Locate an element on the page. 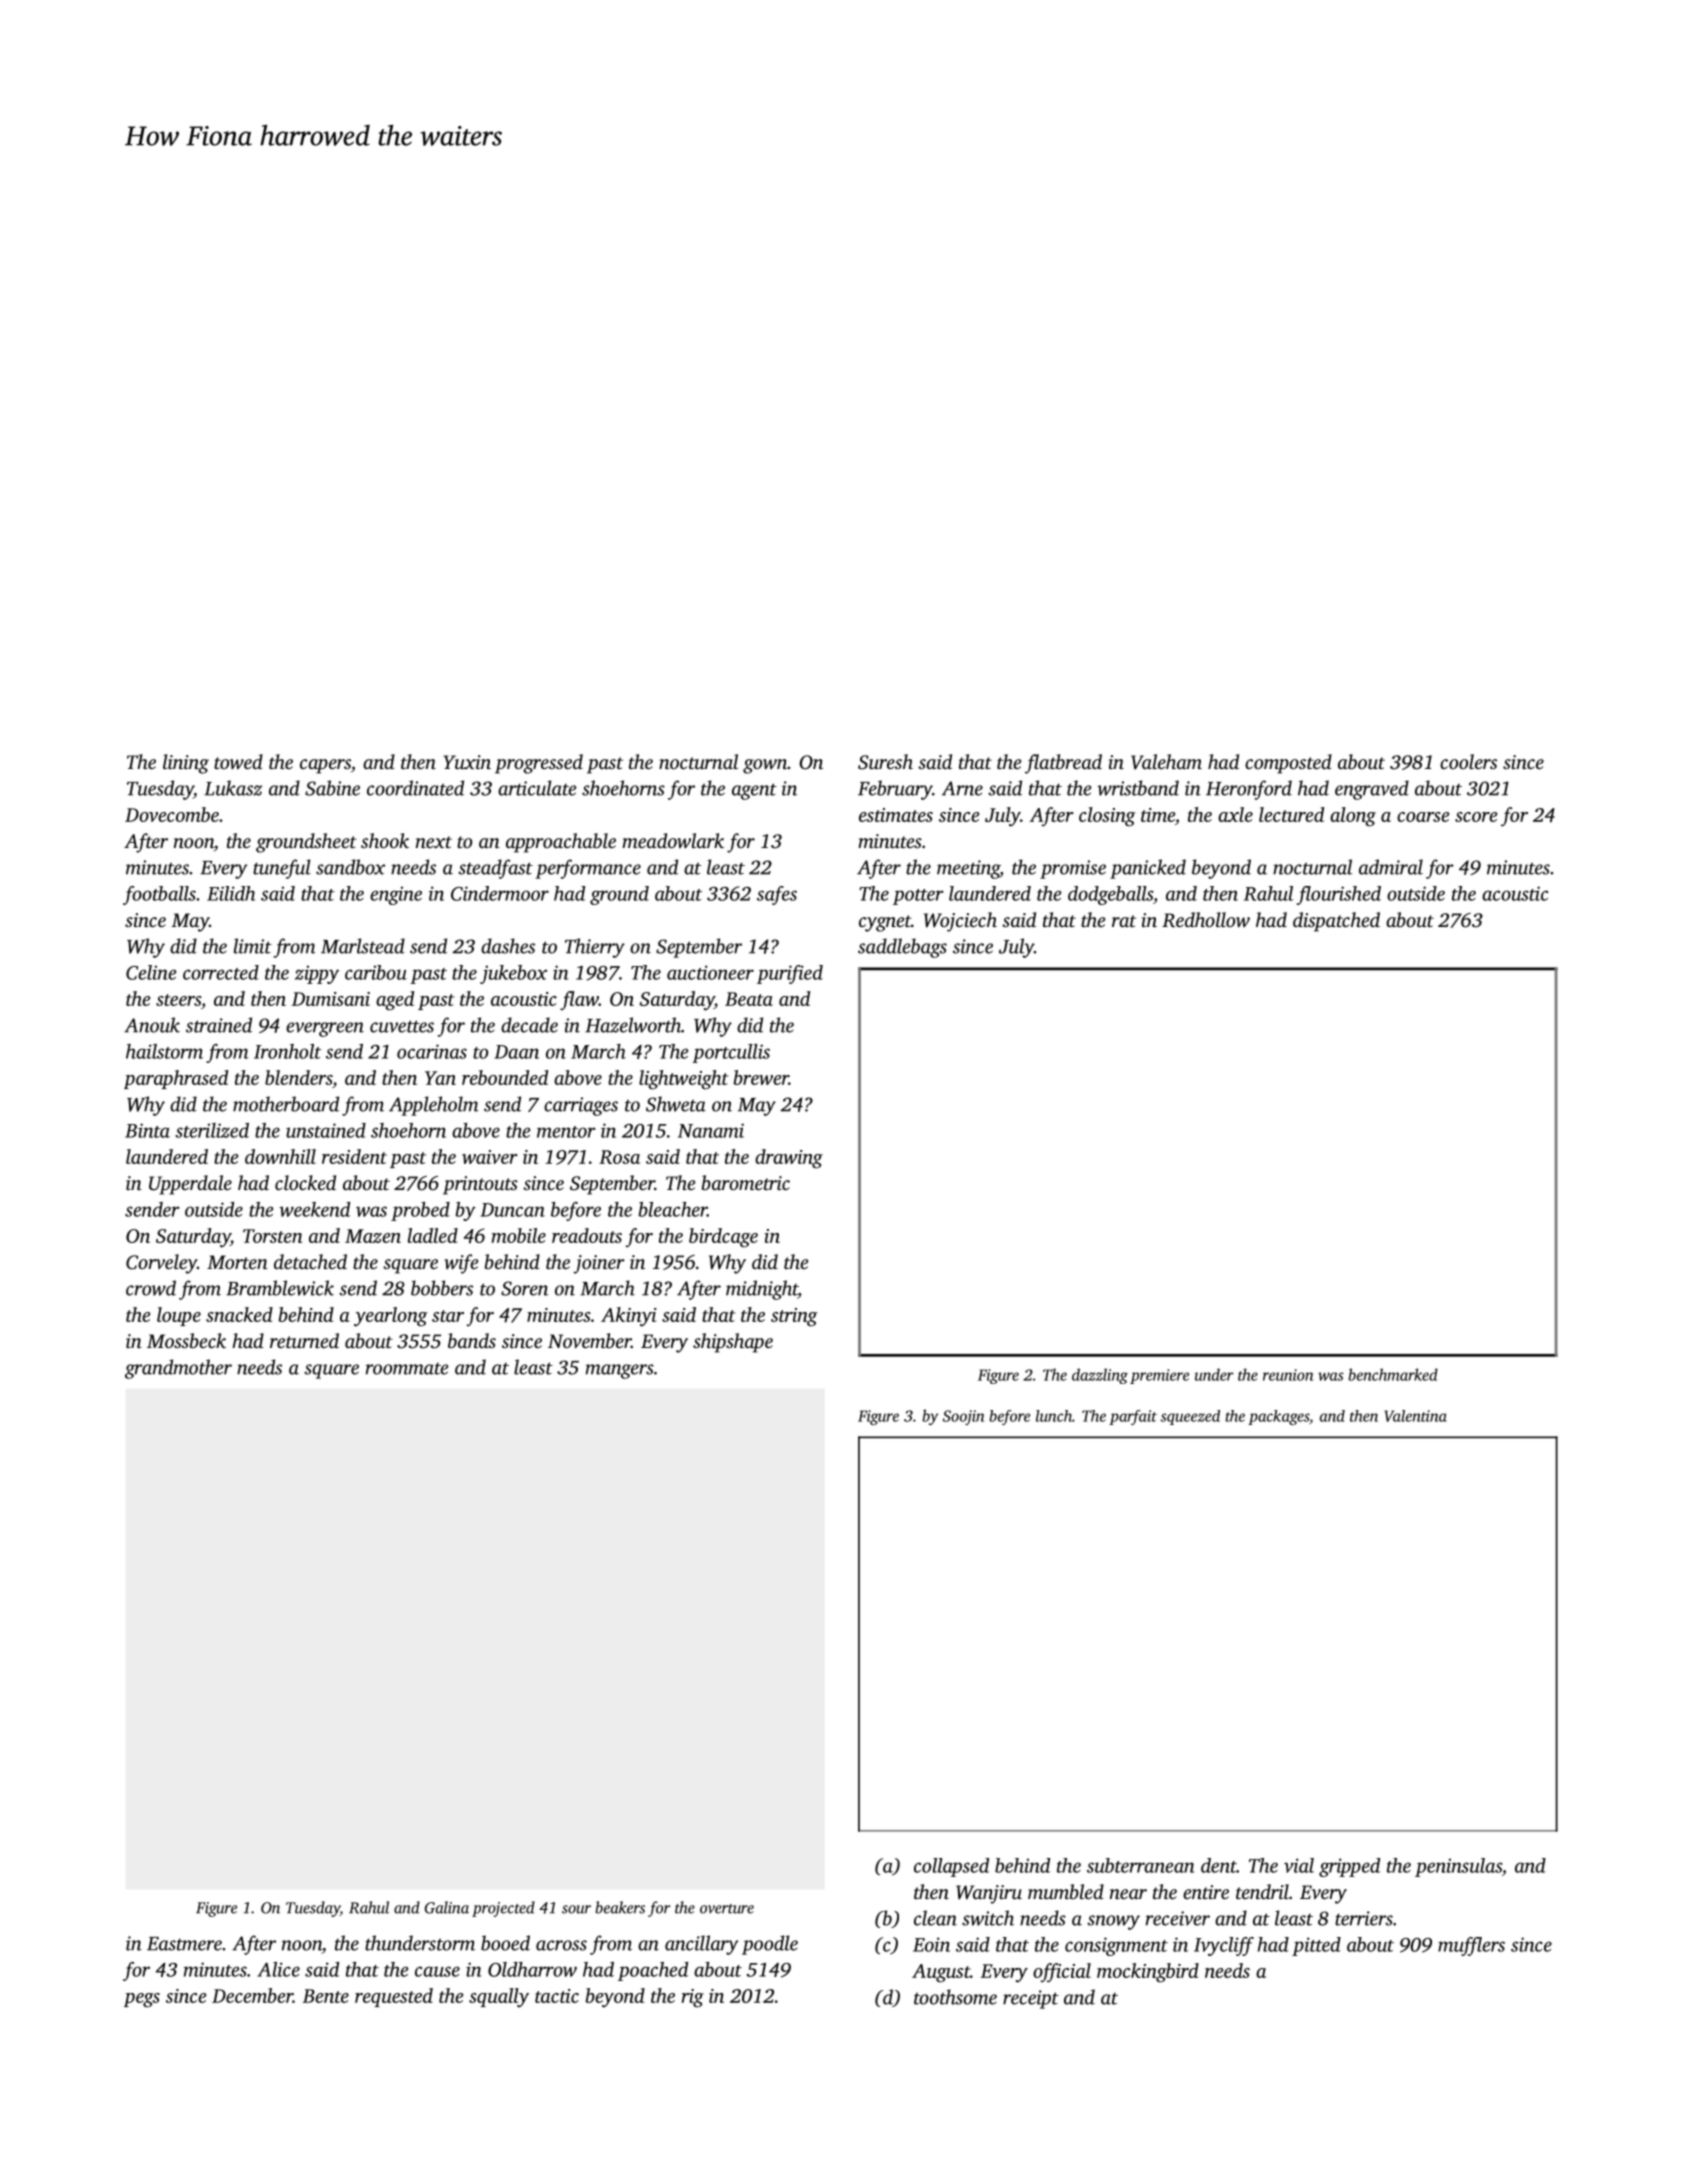 Image resolution: width=1683 pixels, height=2178 pixels. grandmother is located at coordinates (178, 1369).
